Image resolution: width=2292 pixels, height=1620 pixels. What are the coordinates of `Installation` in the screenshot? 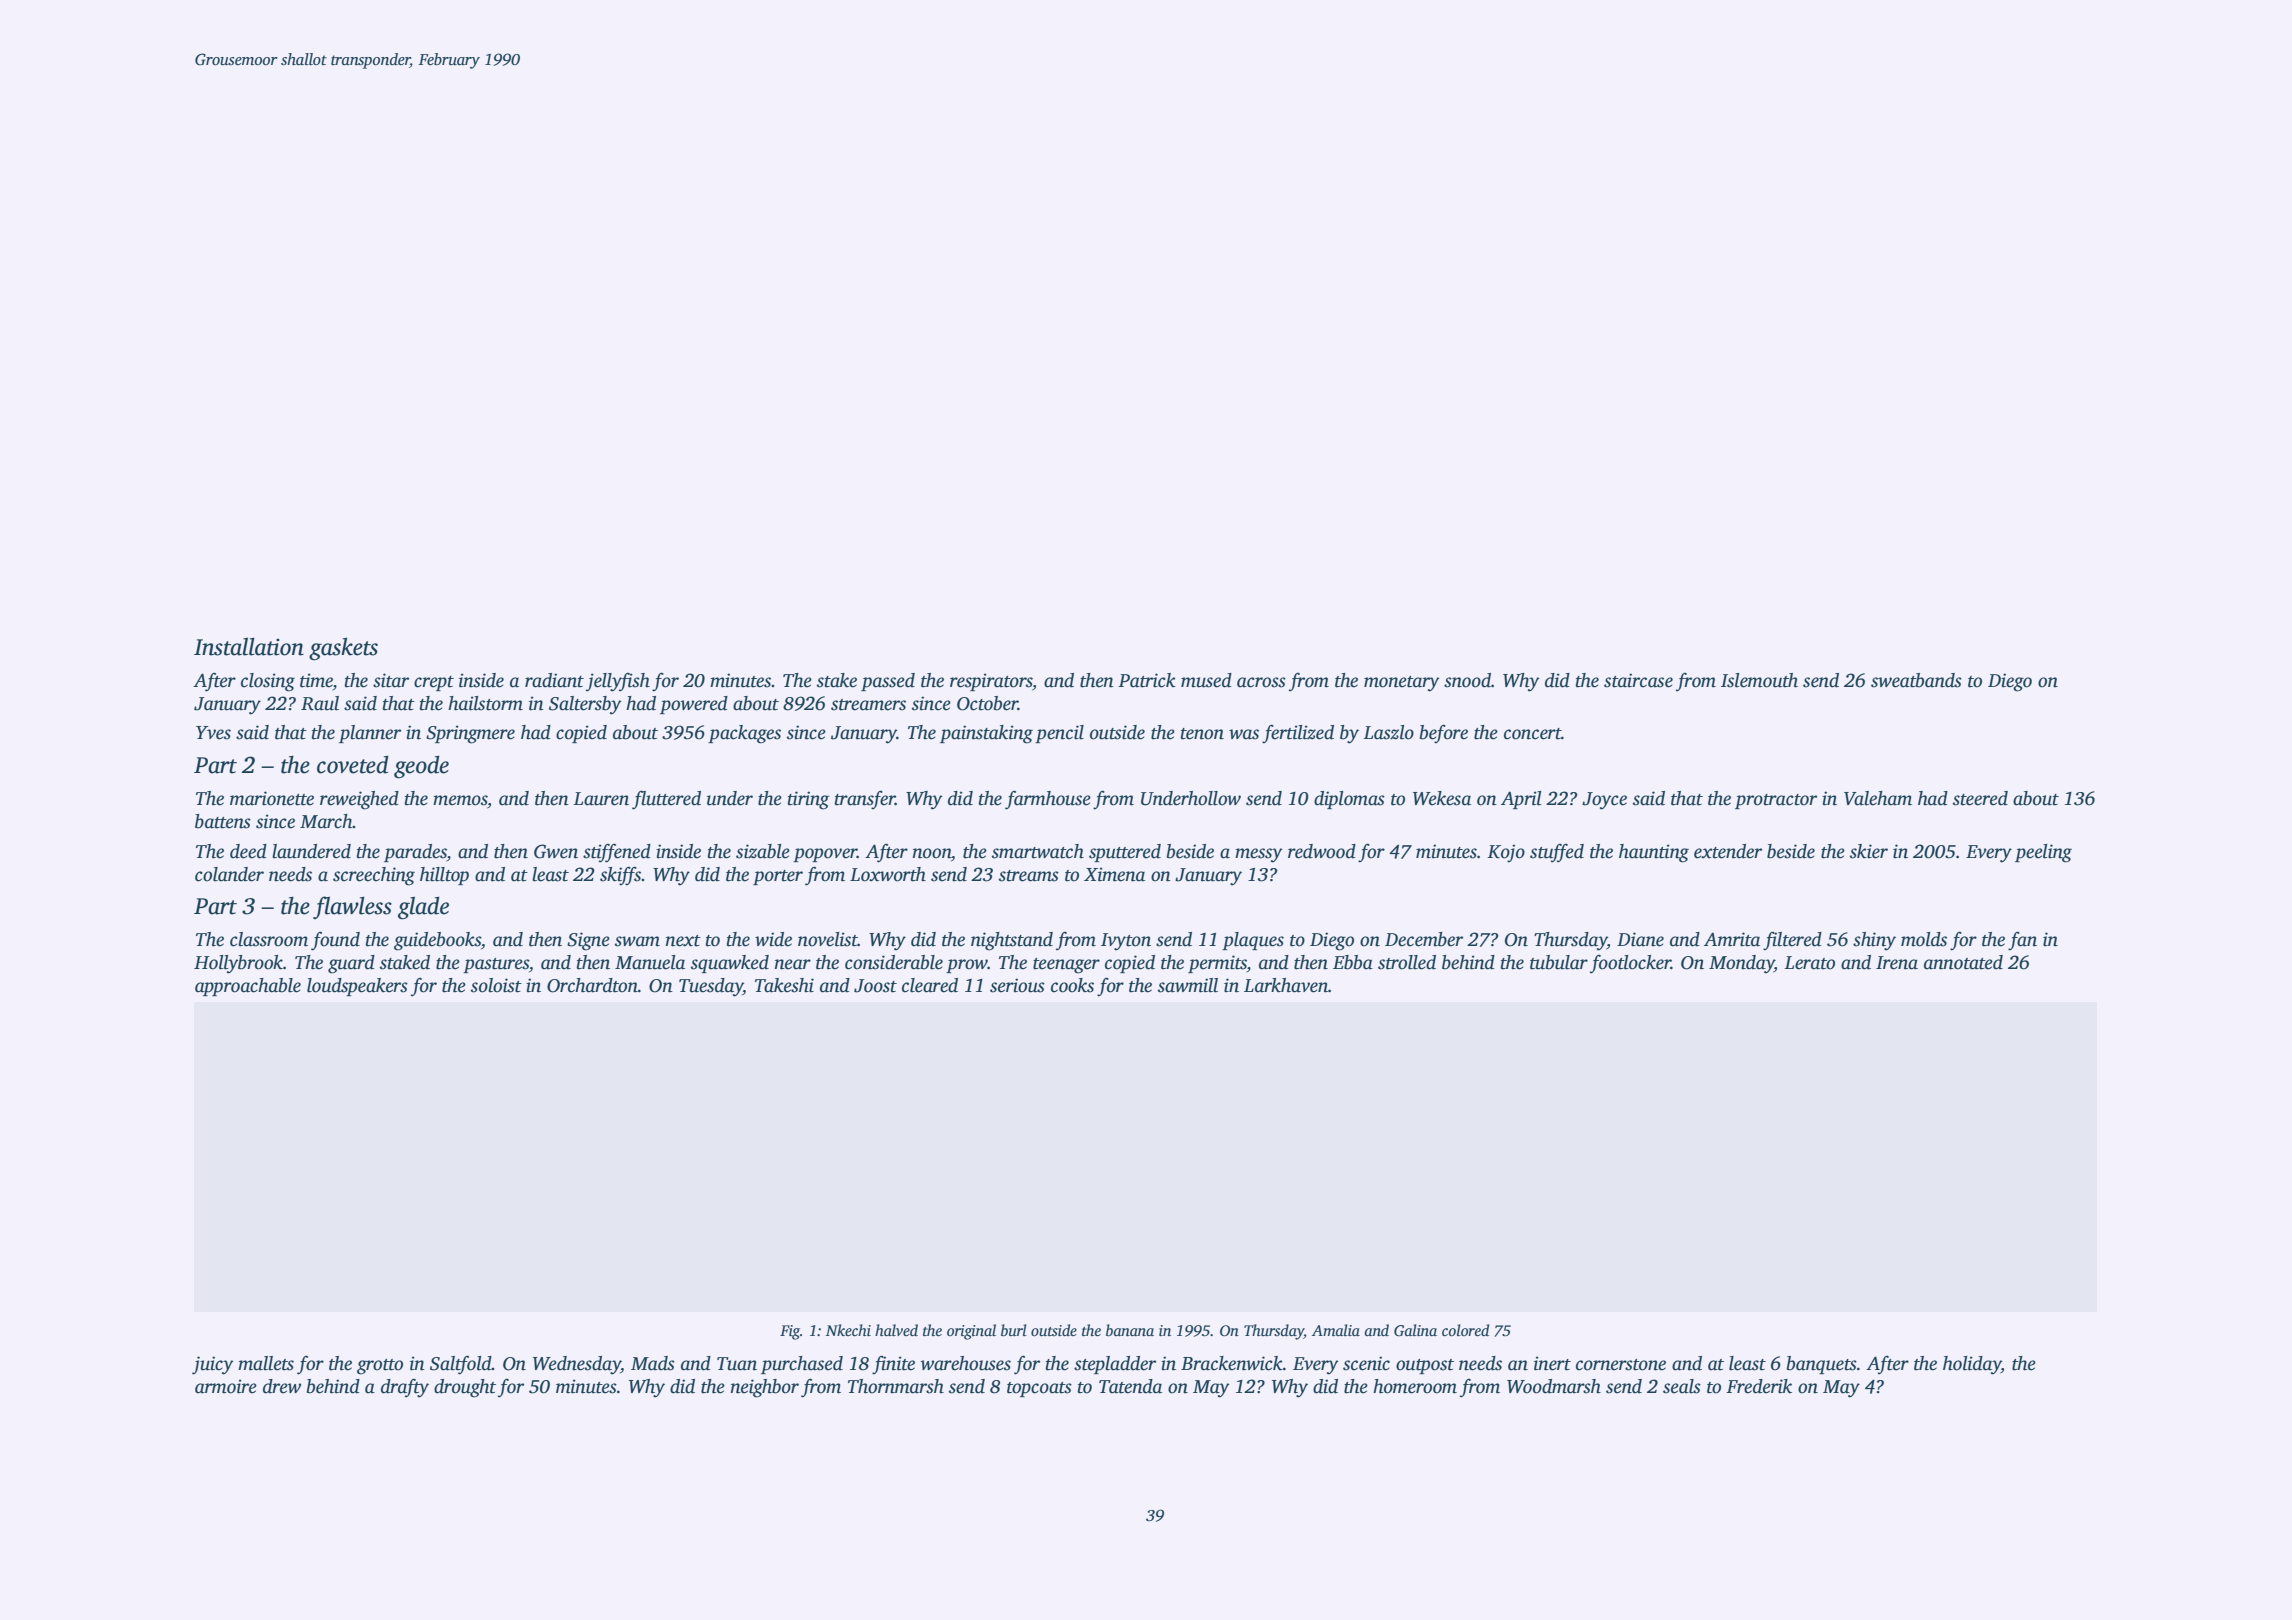 It's located at (249, 647).
